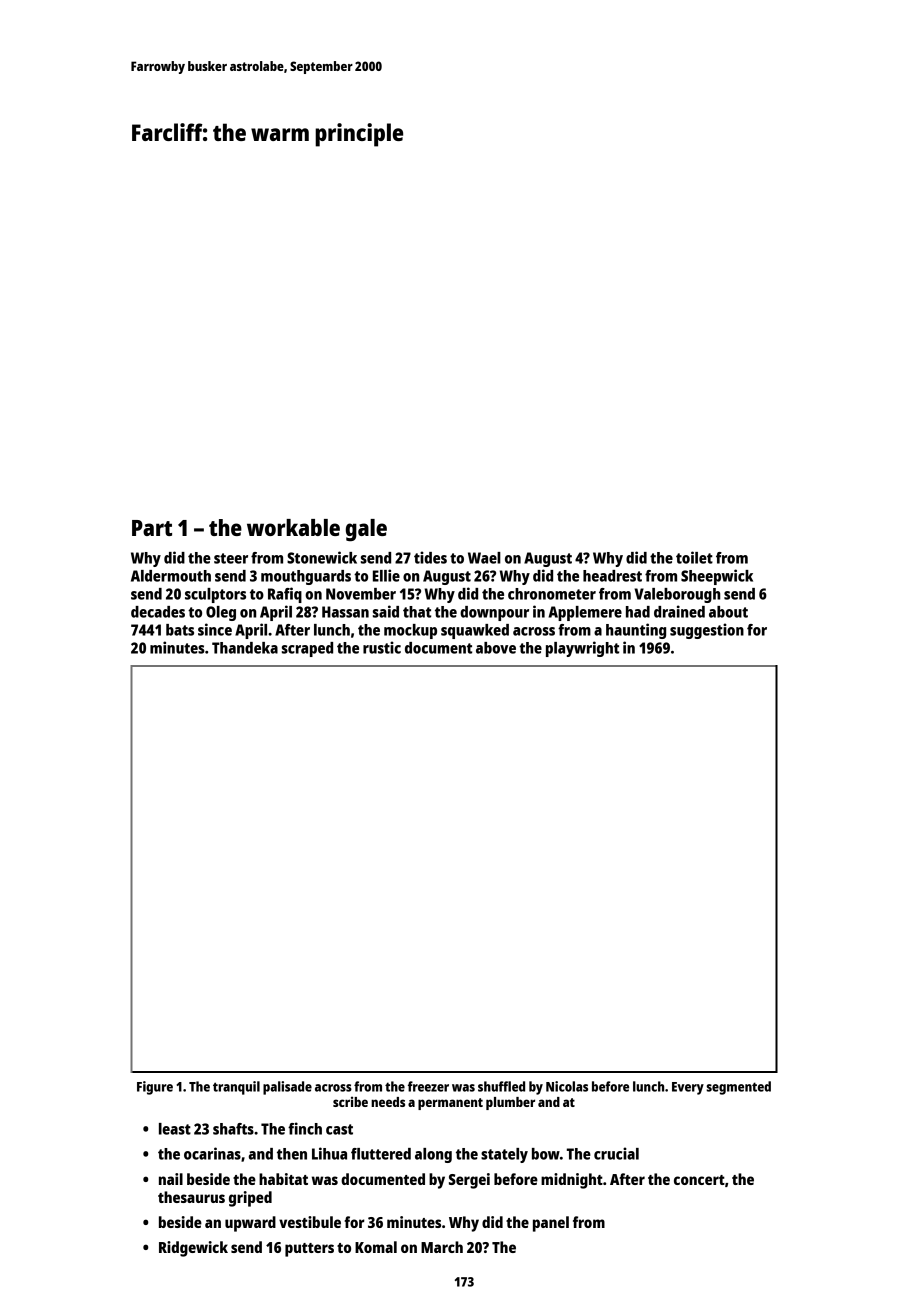 The height and width of the screenshot is (1316, 908). What do you see at coordinates (155, 1088) in the screenshot?
I see `Figure` at bounding box center [155, 1088].
